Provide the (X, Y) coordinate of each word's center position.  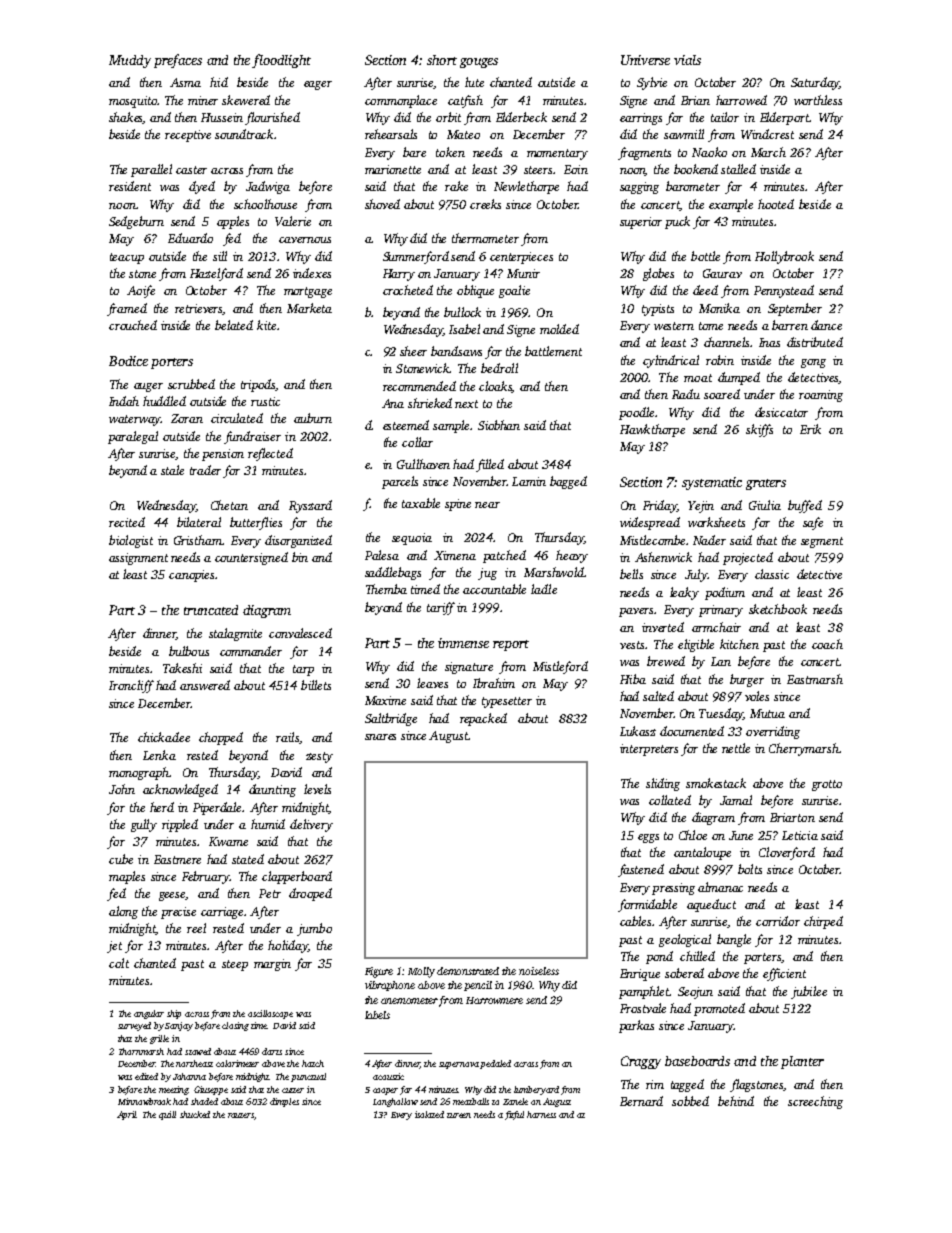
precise (178, 913)
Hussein (222, 117)
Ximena (455, 555)
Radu (686, 394)
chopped (221, 738)
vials (687, 60)
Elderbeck (521, 117)
